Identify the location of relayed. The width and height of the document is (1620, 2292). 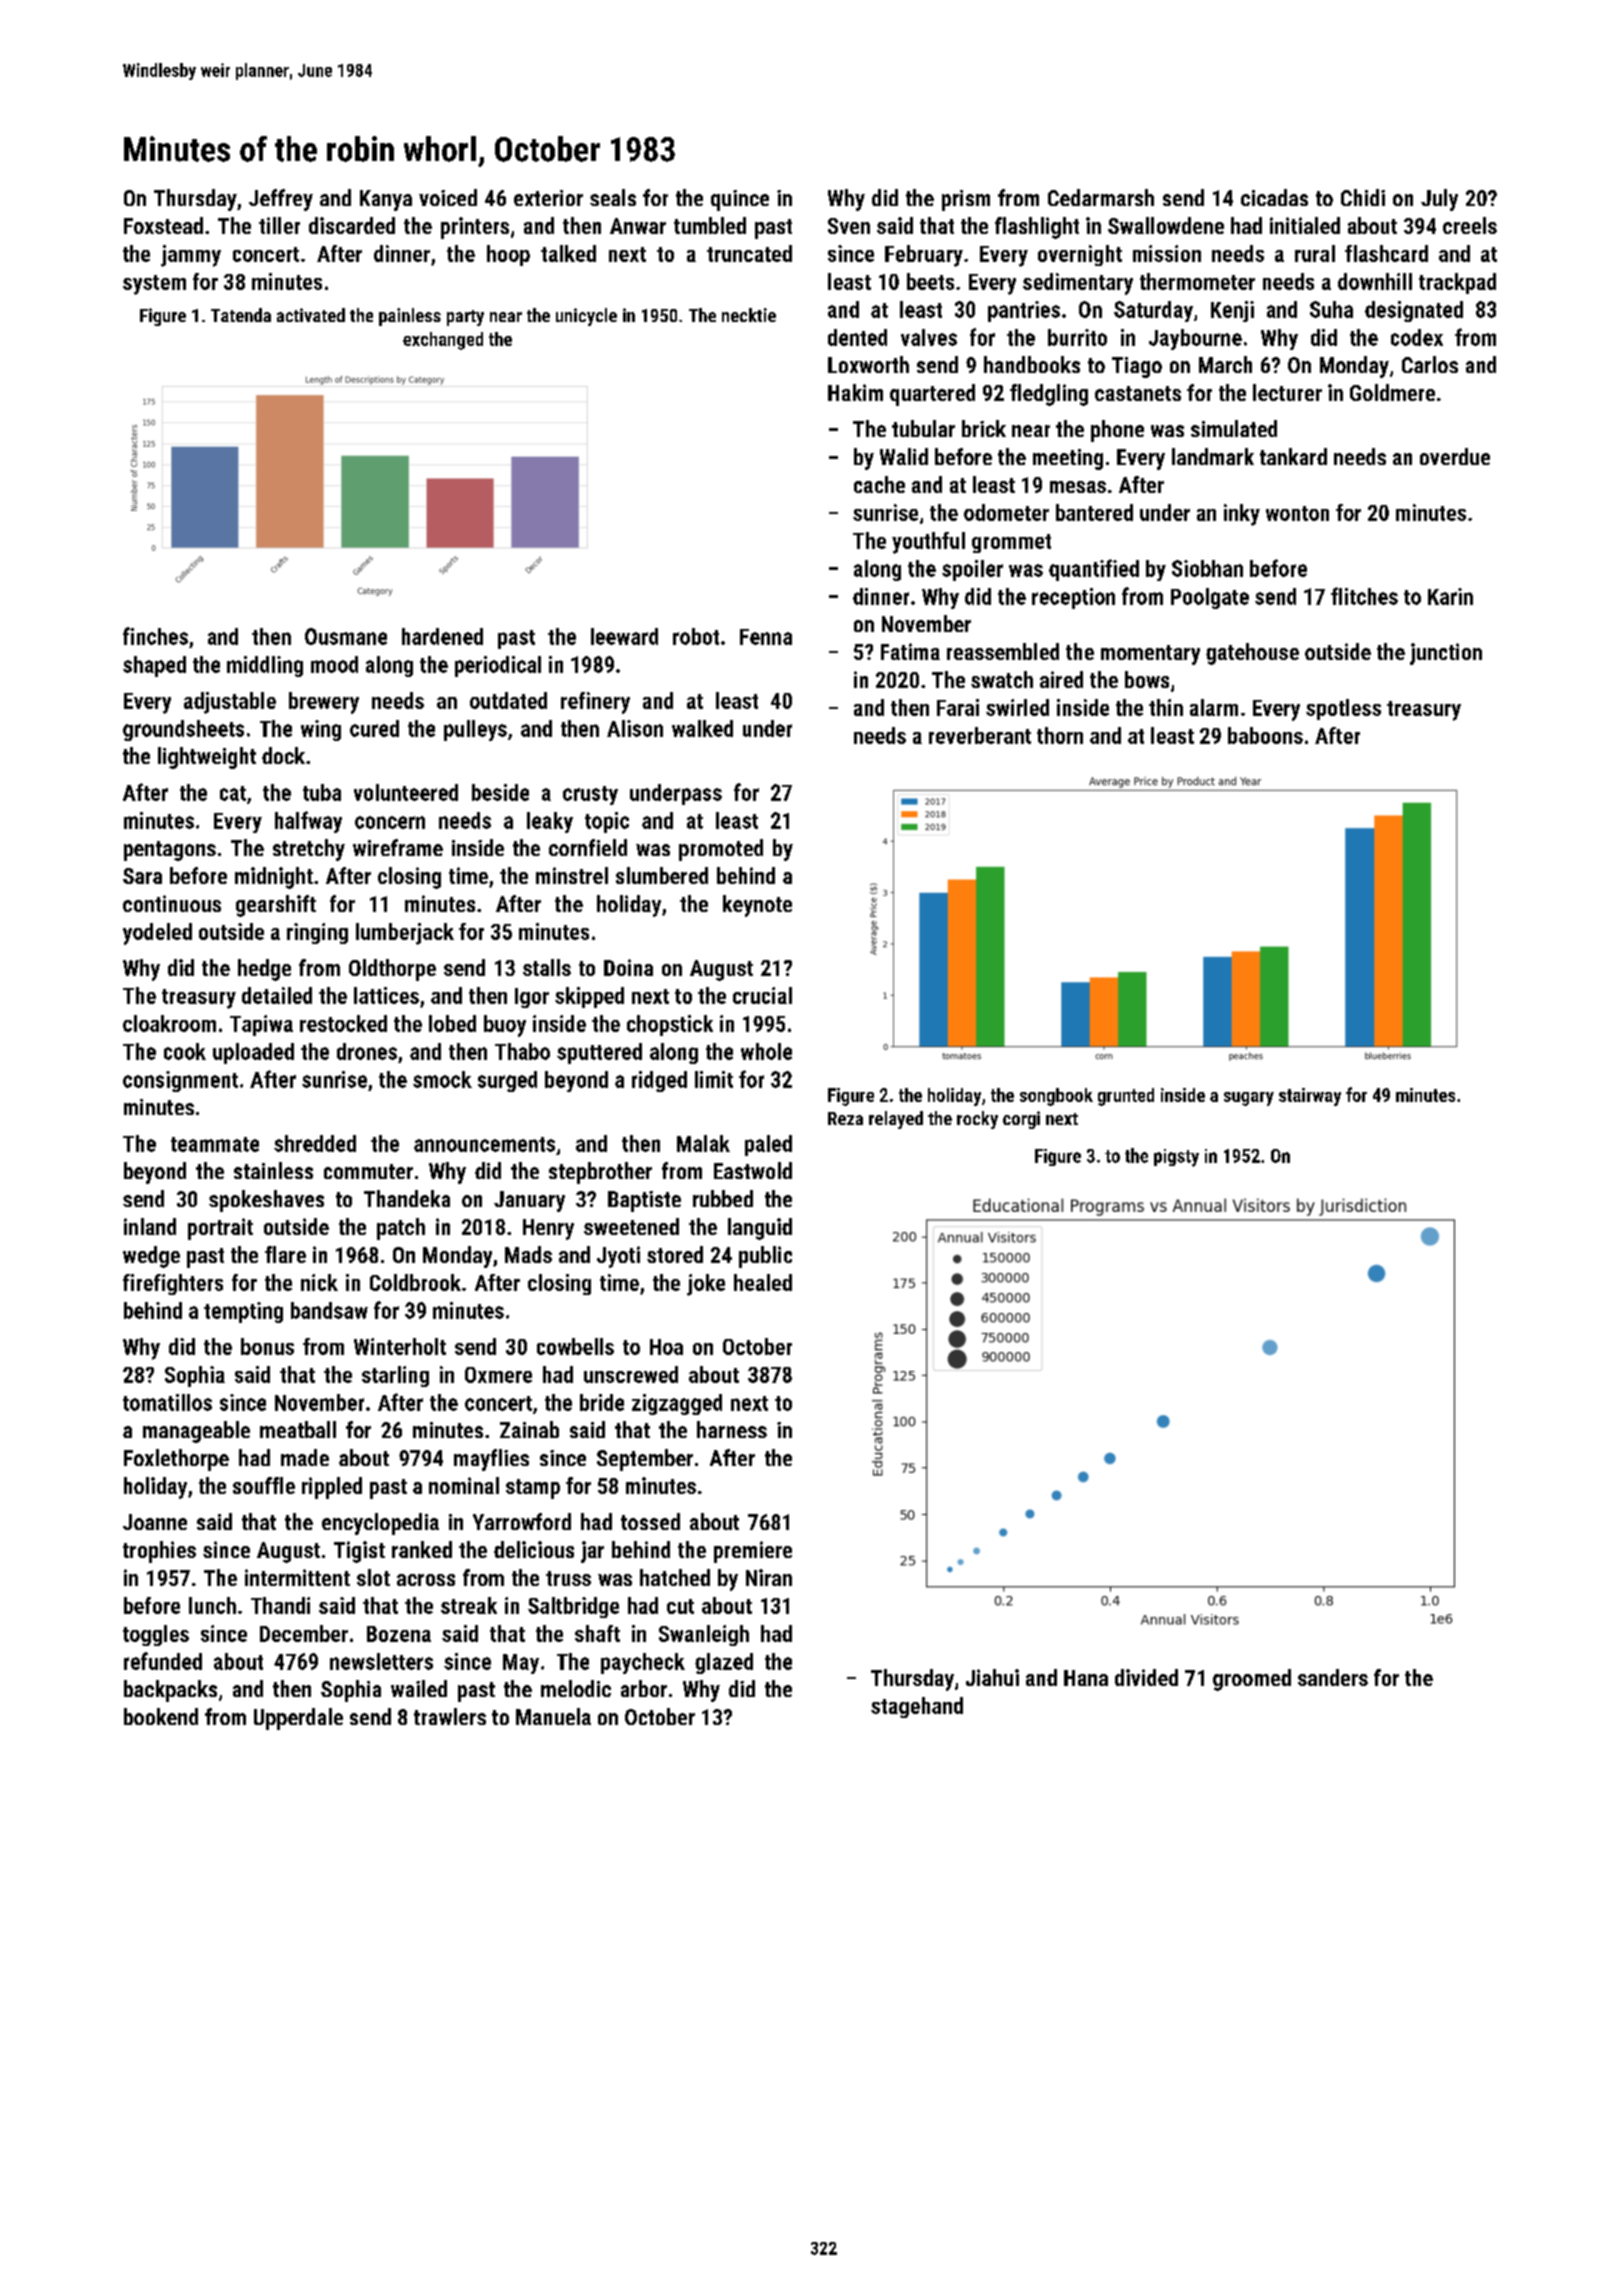
(896, 1120).
